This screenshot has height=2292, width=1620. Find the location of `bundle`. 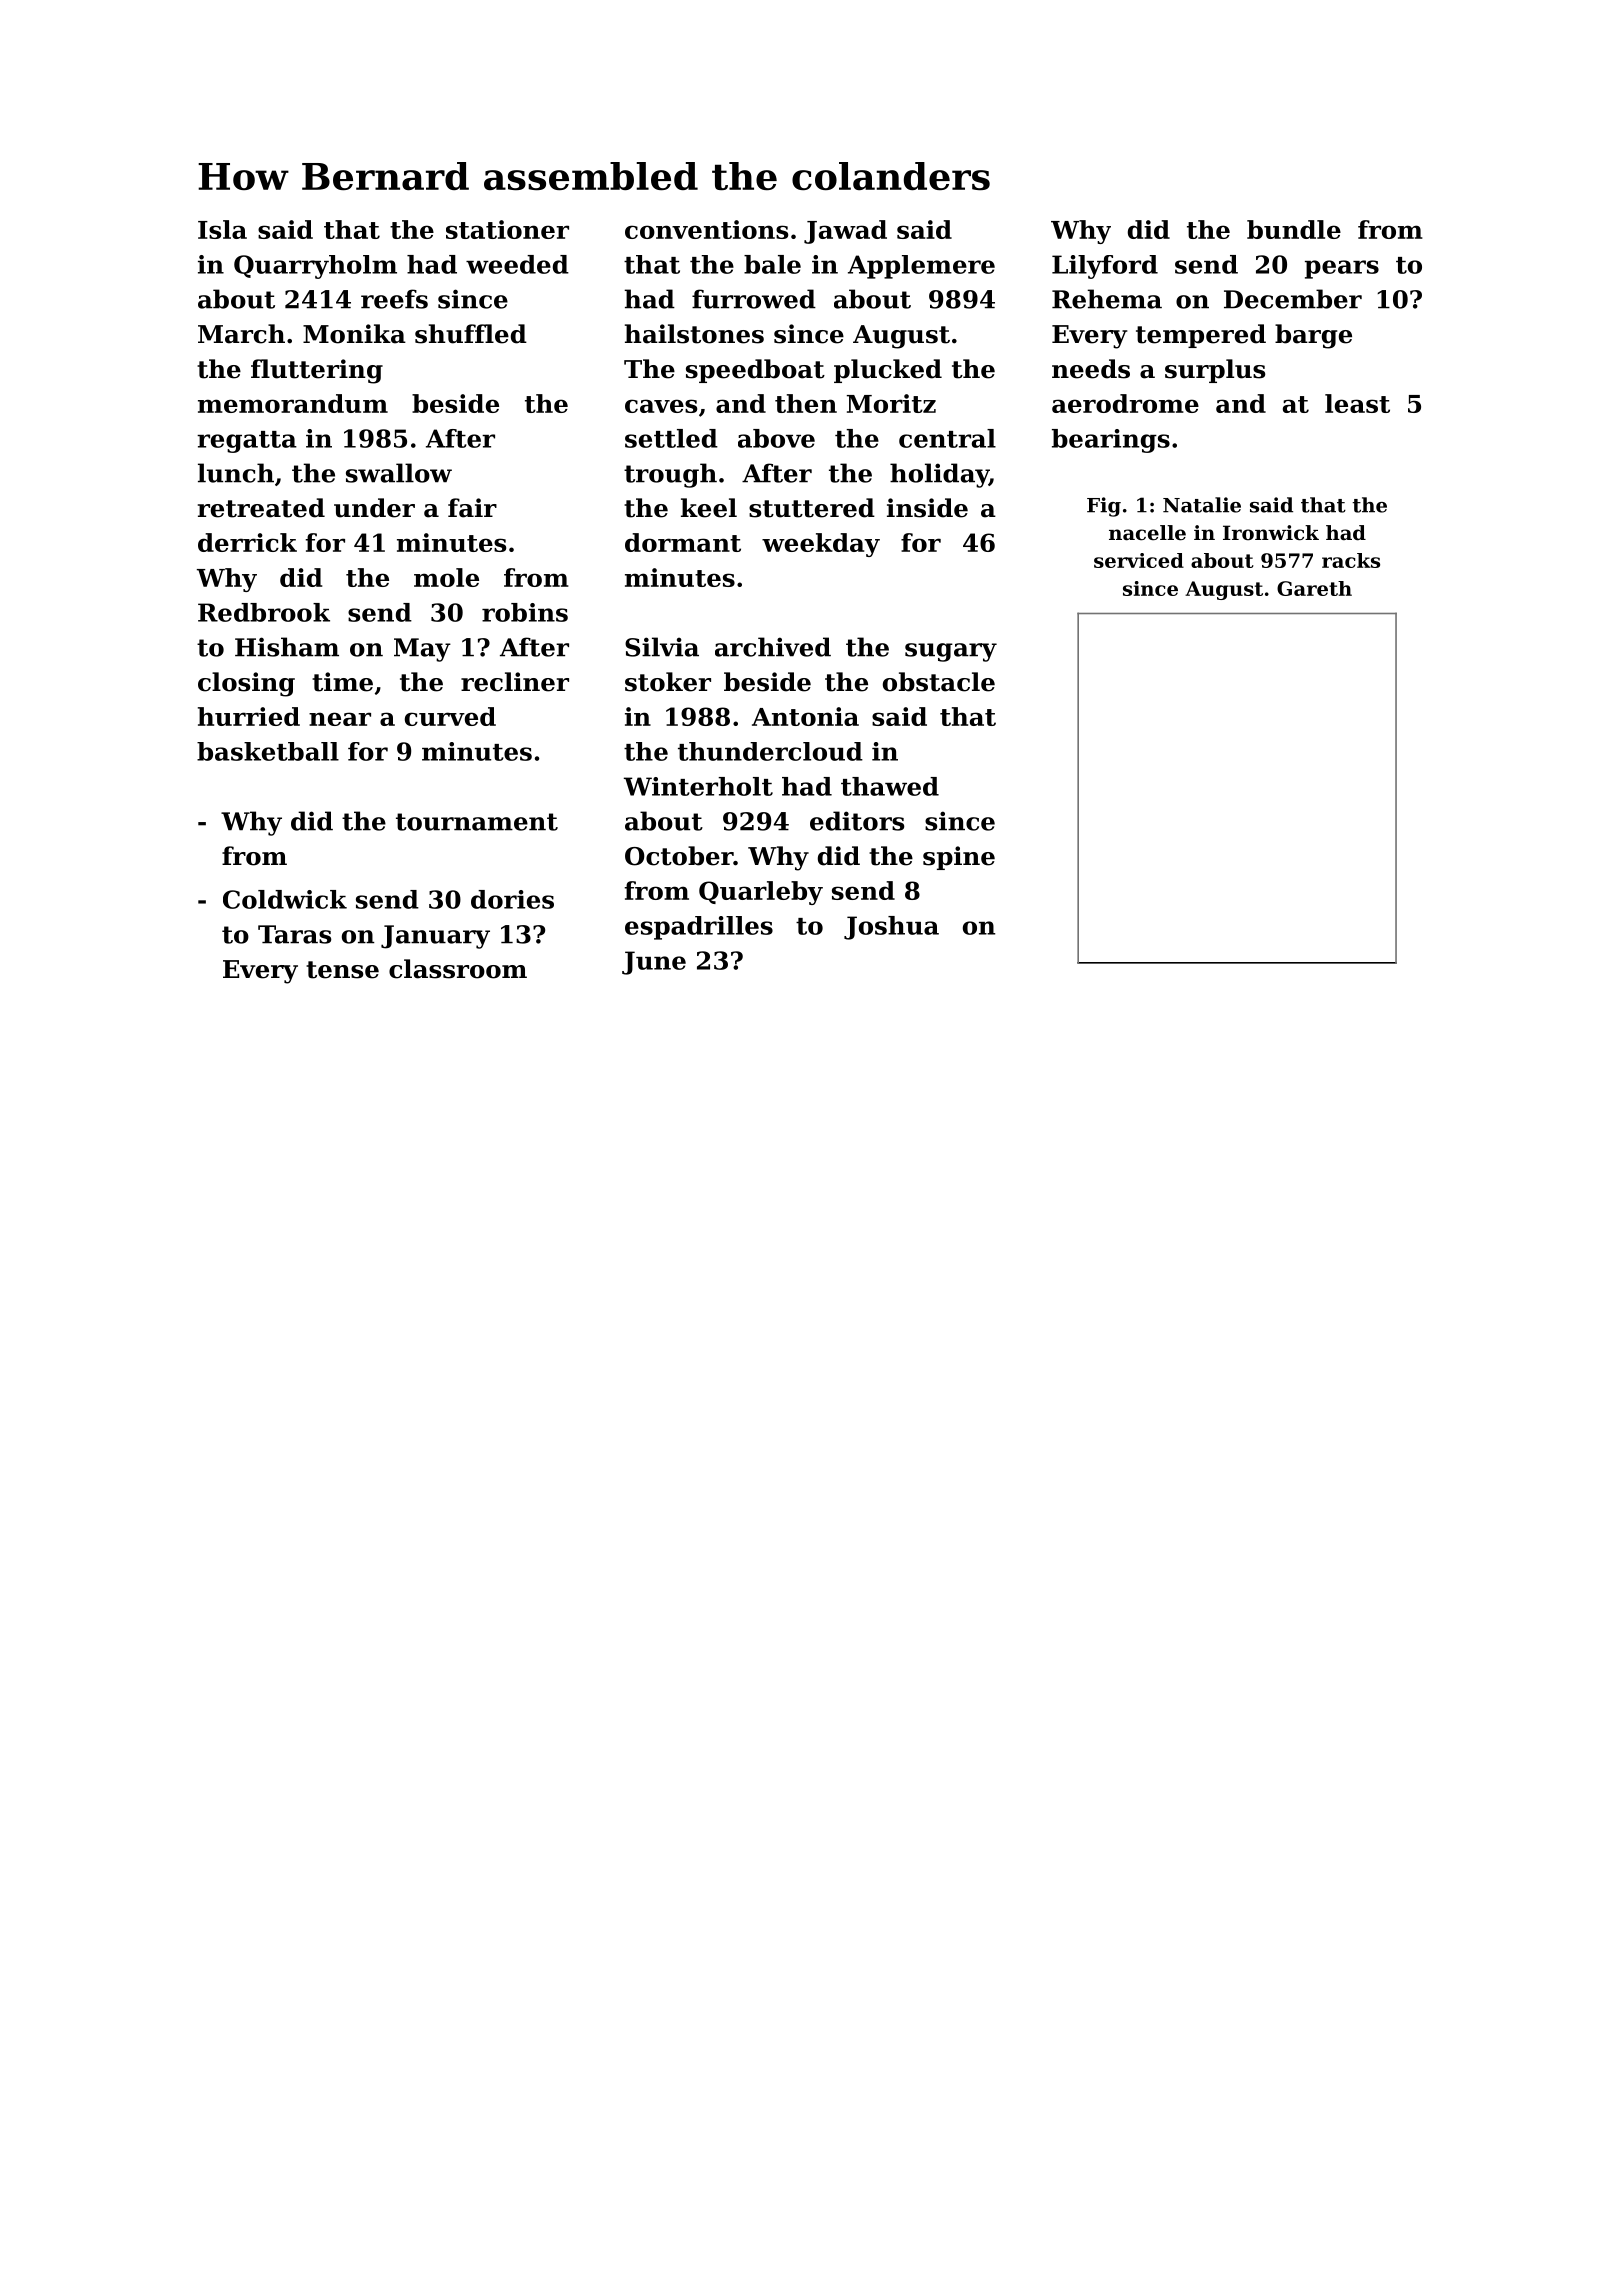

bundle is located at coordinates (1294, 229).
